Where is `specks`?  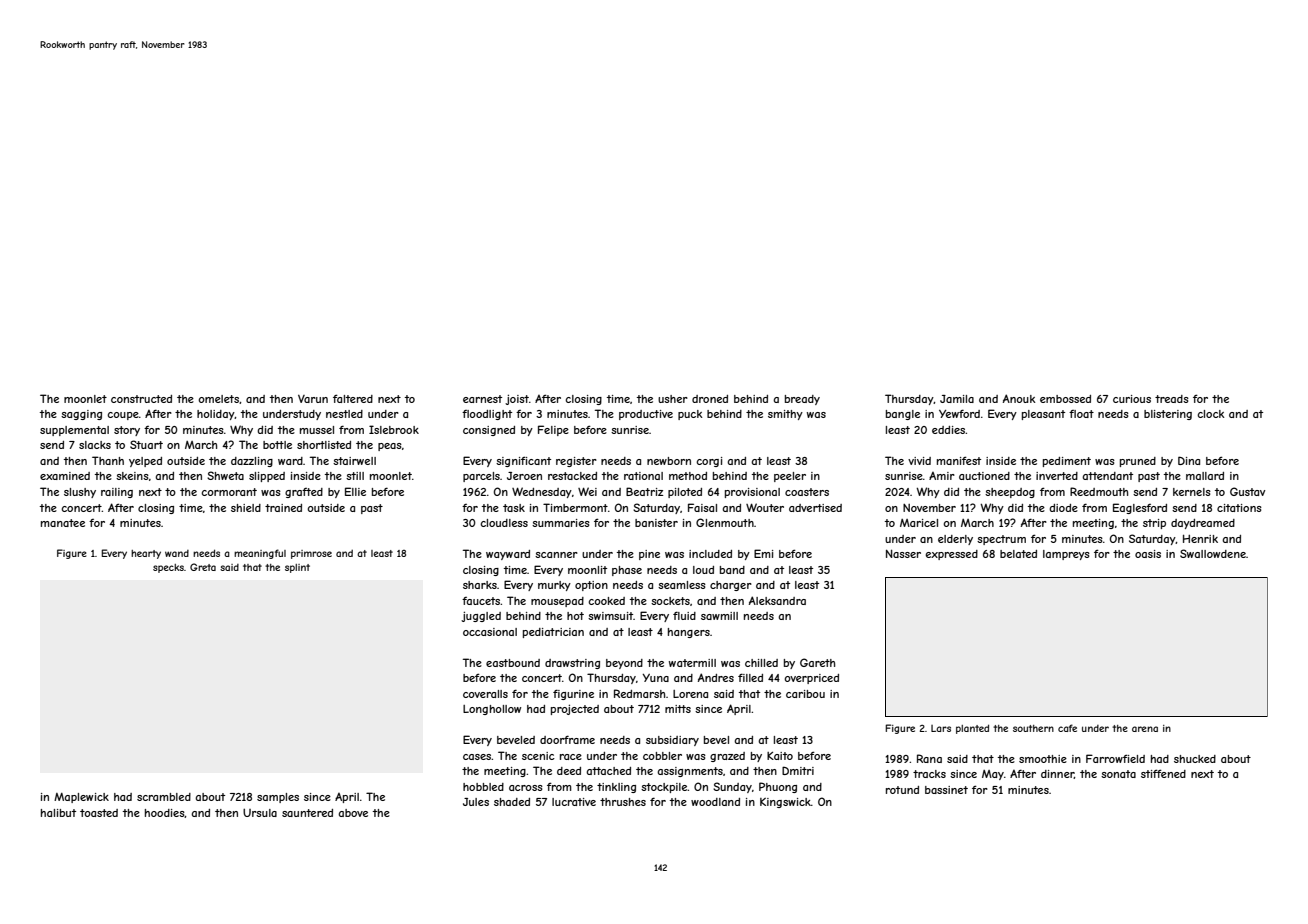 specks is located at coordinates (168, 568).
